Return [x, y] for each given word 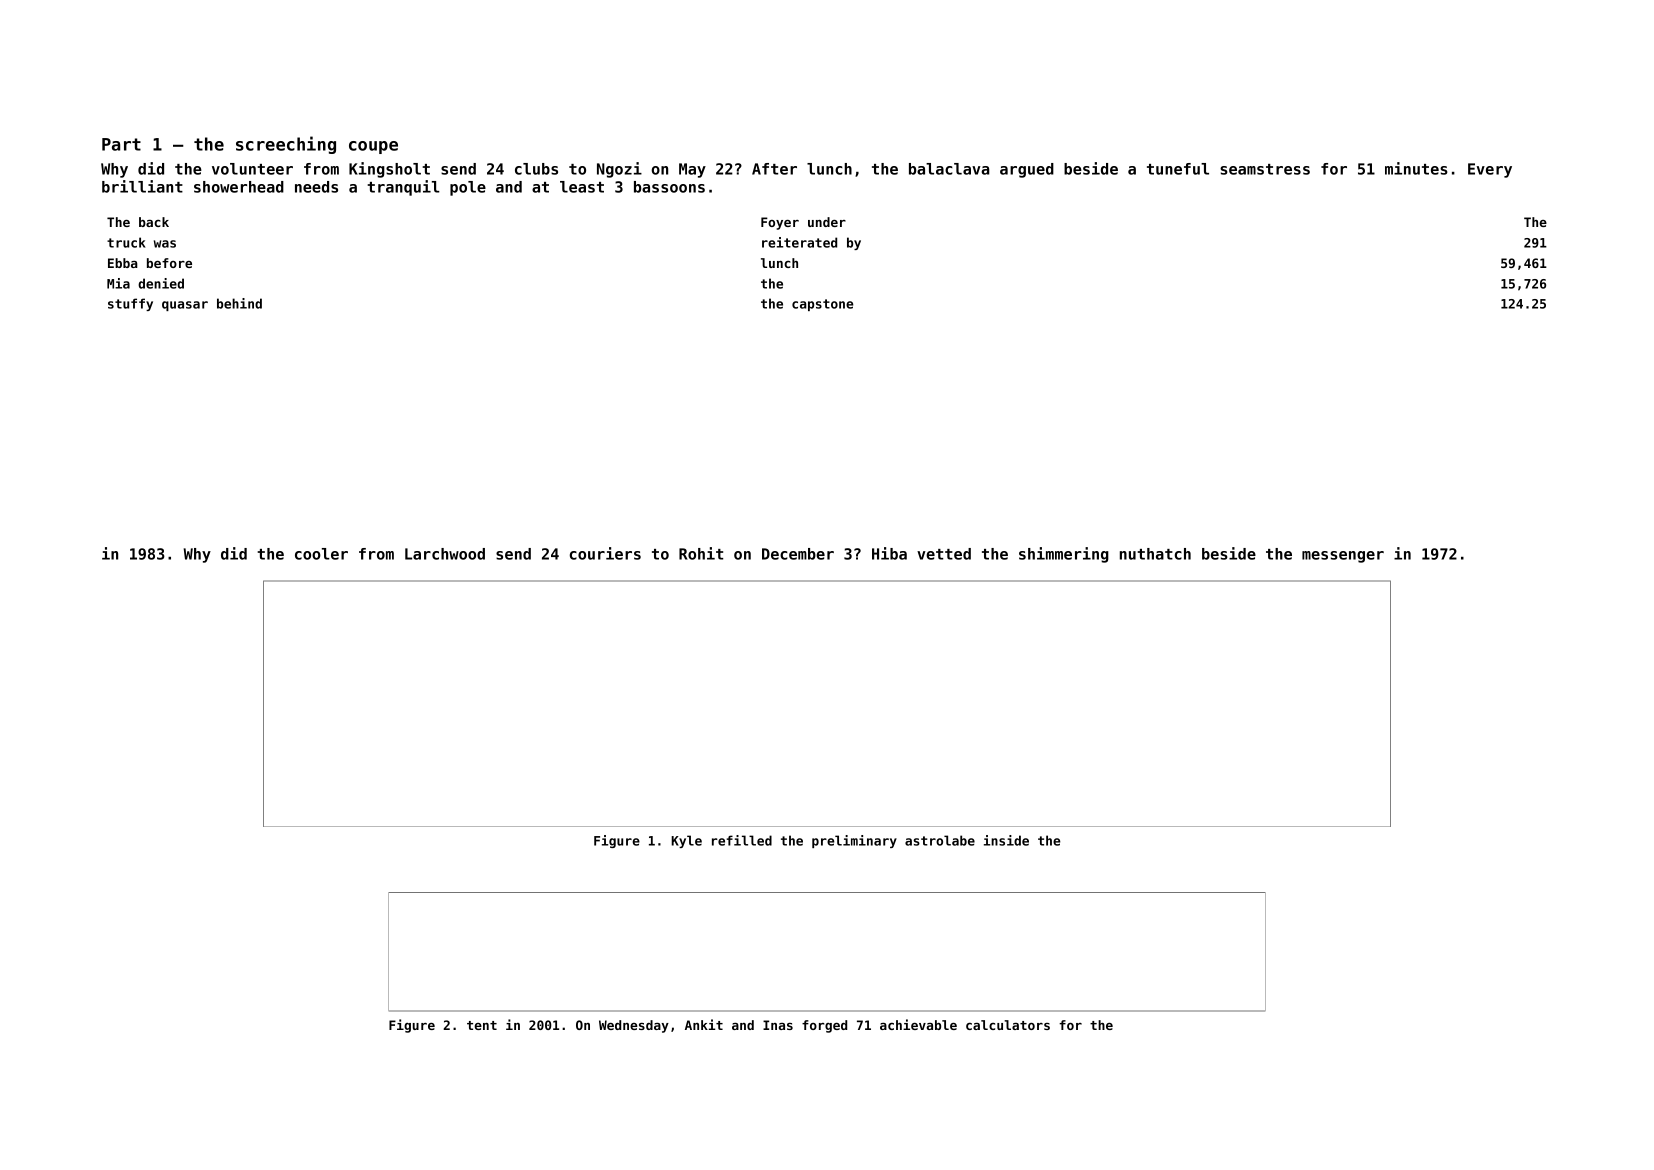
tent [482, 1025]
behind [239, 303]
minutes [1416, 168]
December [798, 554]
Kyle [686, 841]
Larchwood [445, 554]
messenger [1343, 557]
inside [1006, 840]
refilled [742, 840]
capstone [822, 305]
